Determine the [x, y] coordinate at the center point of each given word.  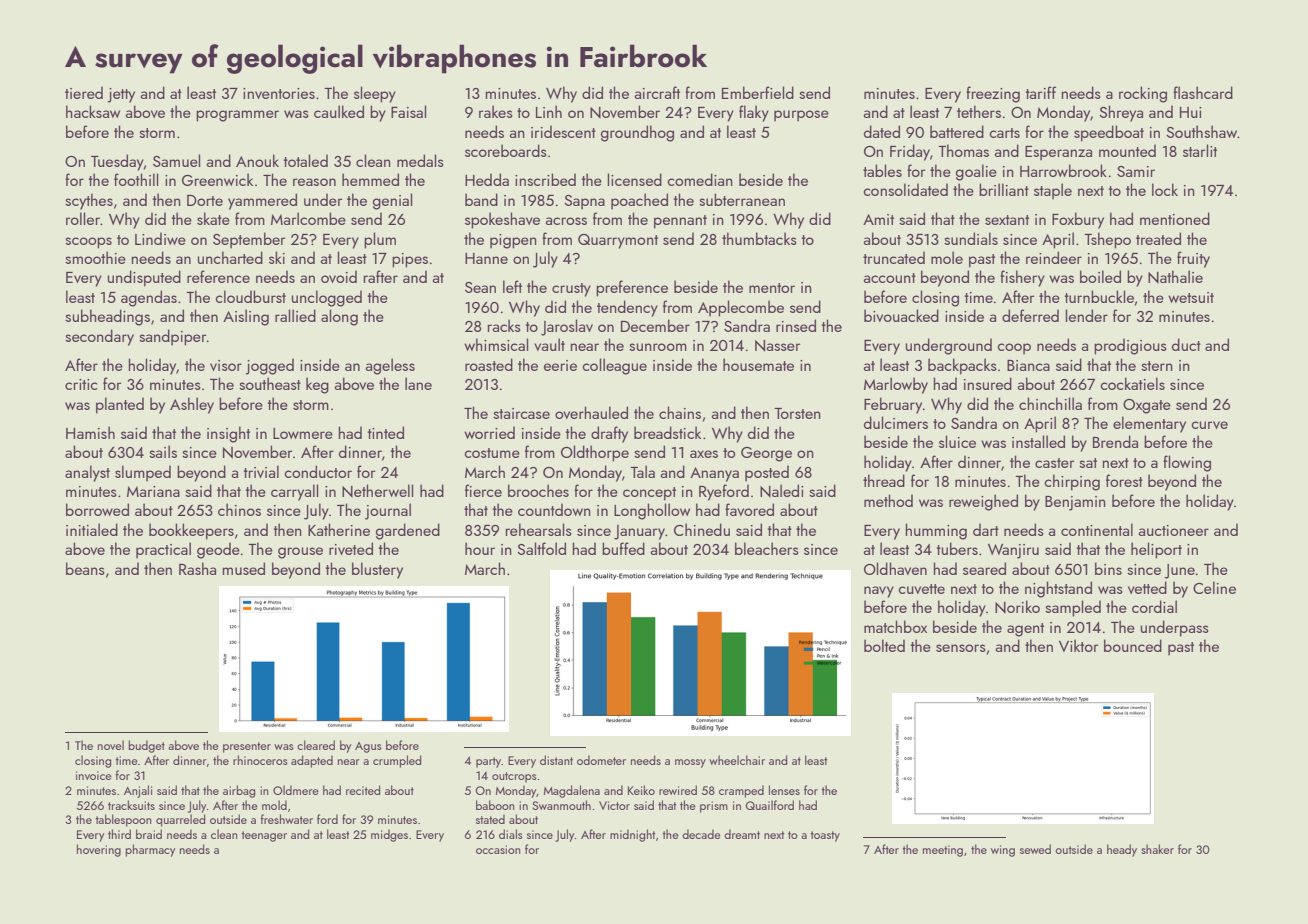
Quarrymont [618, 241]
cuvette [921, 589]
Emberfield [758, 92]
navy [879, 592]
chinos [239, 509]
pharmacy [150, 850]
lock [1165, 189]
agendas [149, 298]
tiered [84, 92]
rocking [1143, 94]
